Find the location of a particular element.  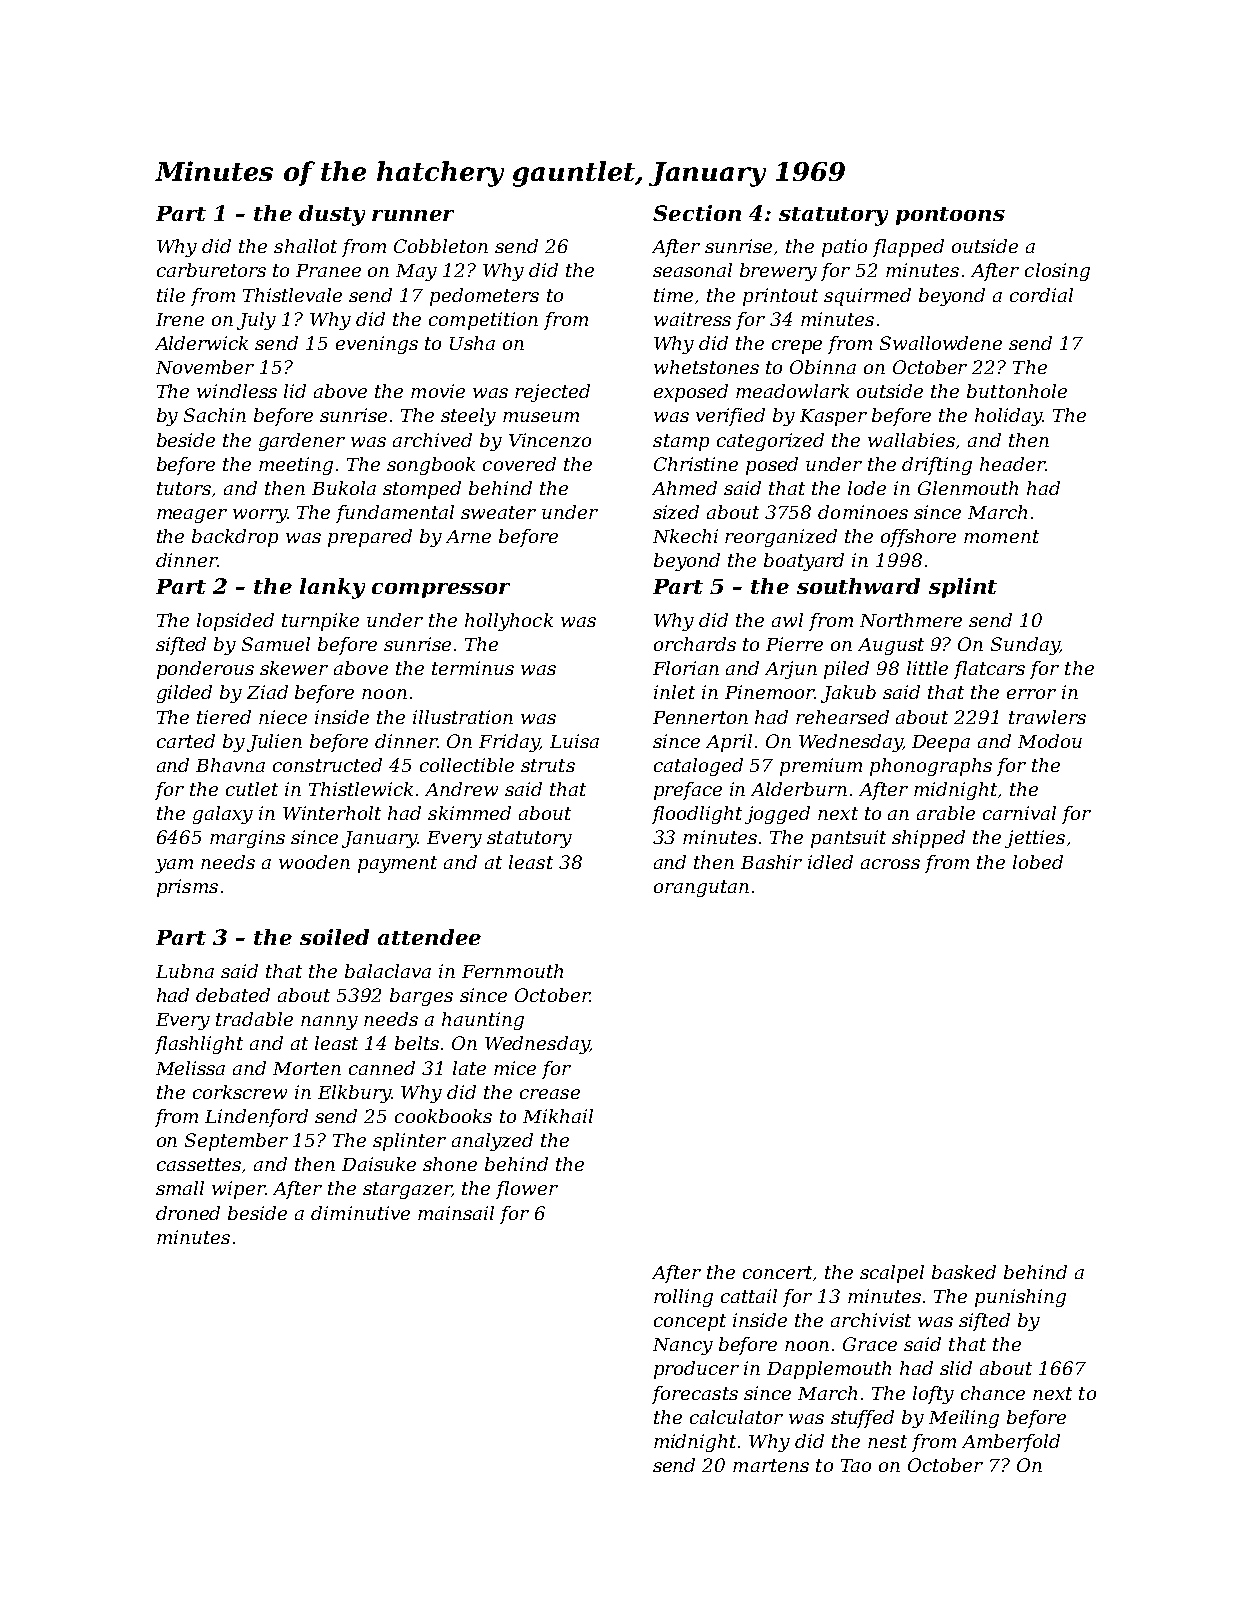

lobed is located at coordinates (1038, 862).
